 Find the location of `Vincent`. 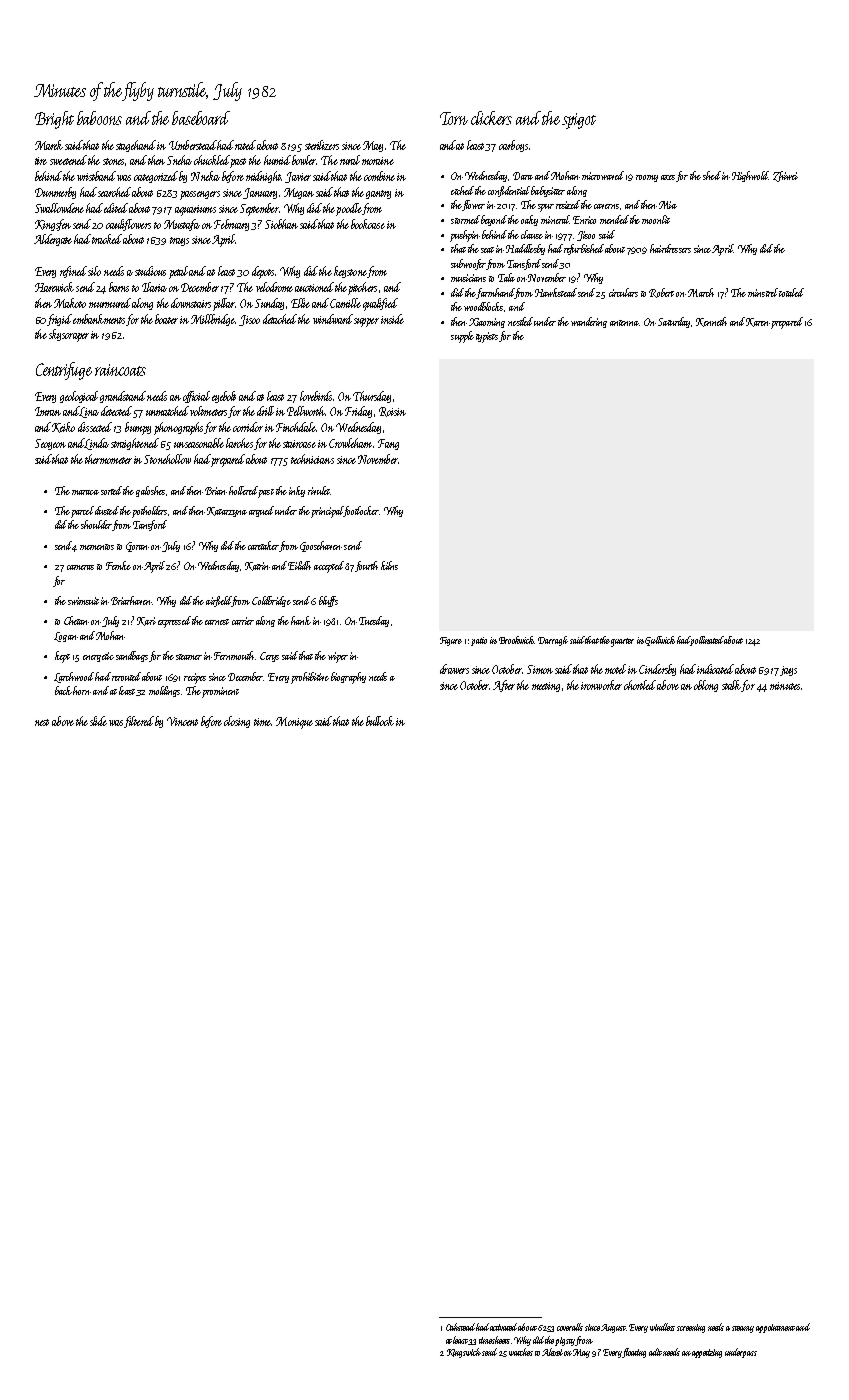

Vincent is located at coordinates (182, 721).
